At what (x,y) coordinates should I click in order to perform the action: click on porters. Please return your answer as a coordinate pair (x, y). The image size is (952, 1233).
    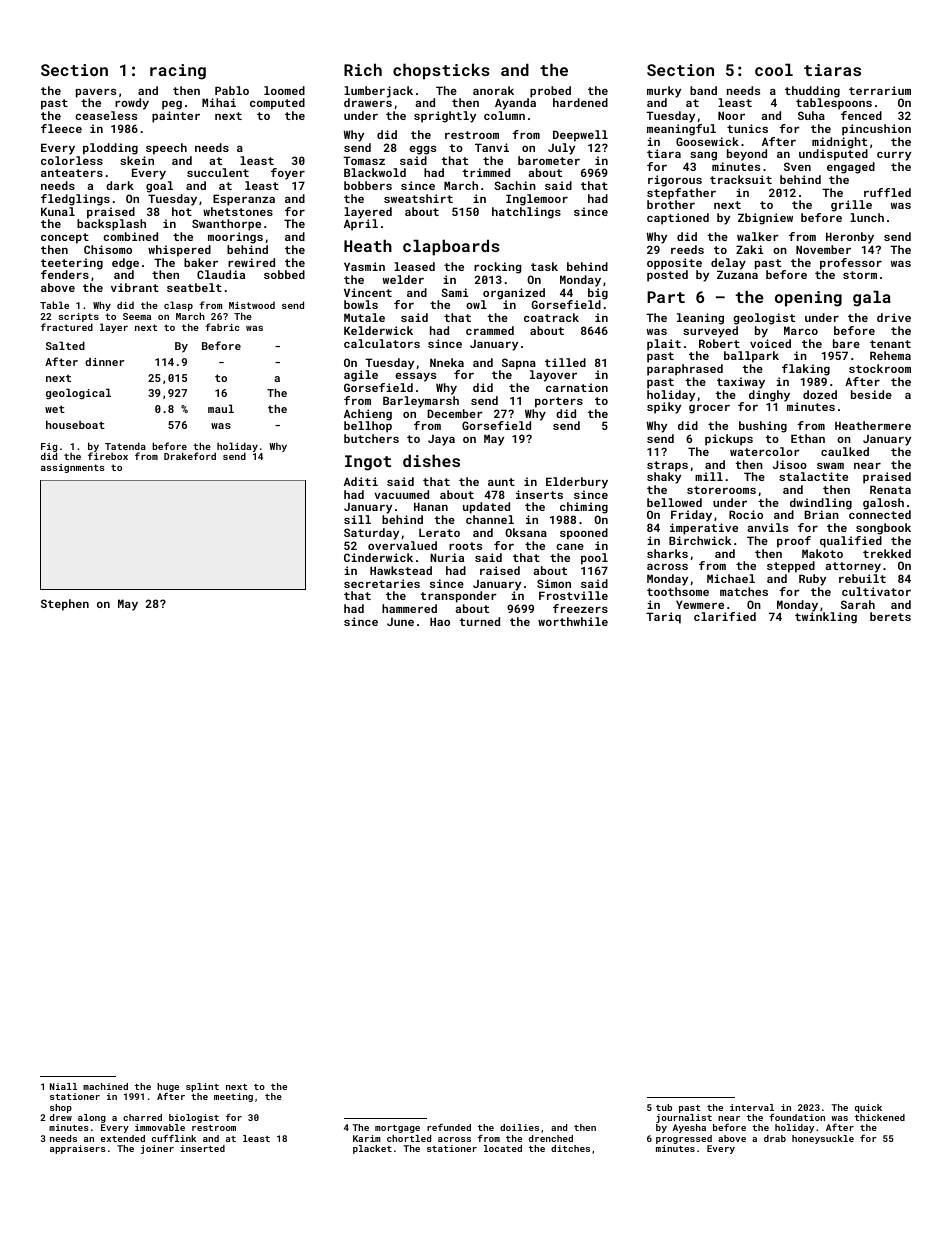
    Looking at the image, I should click on (559, 402).
